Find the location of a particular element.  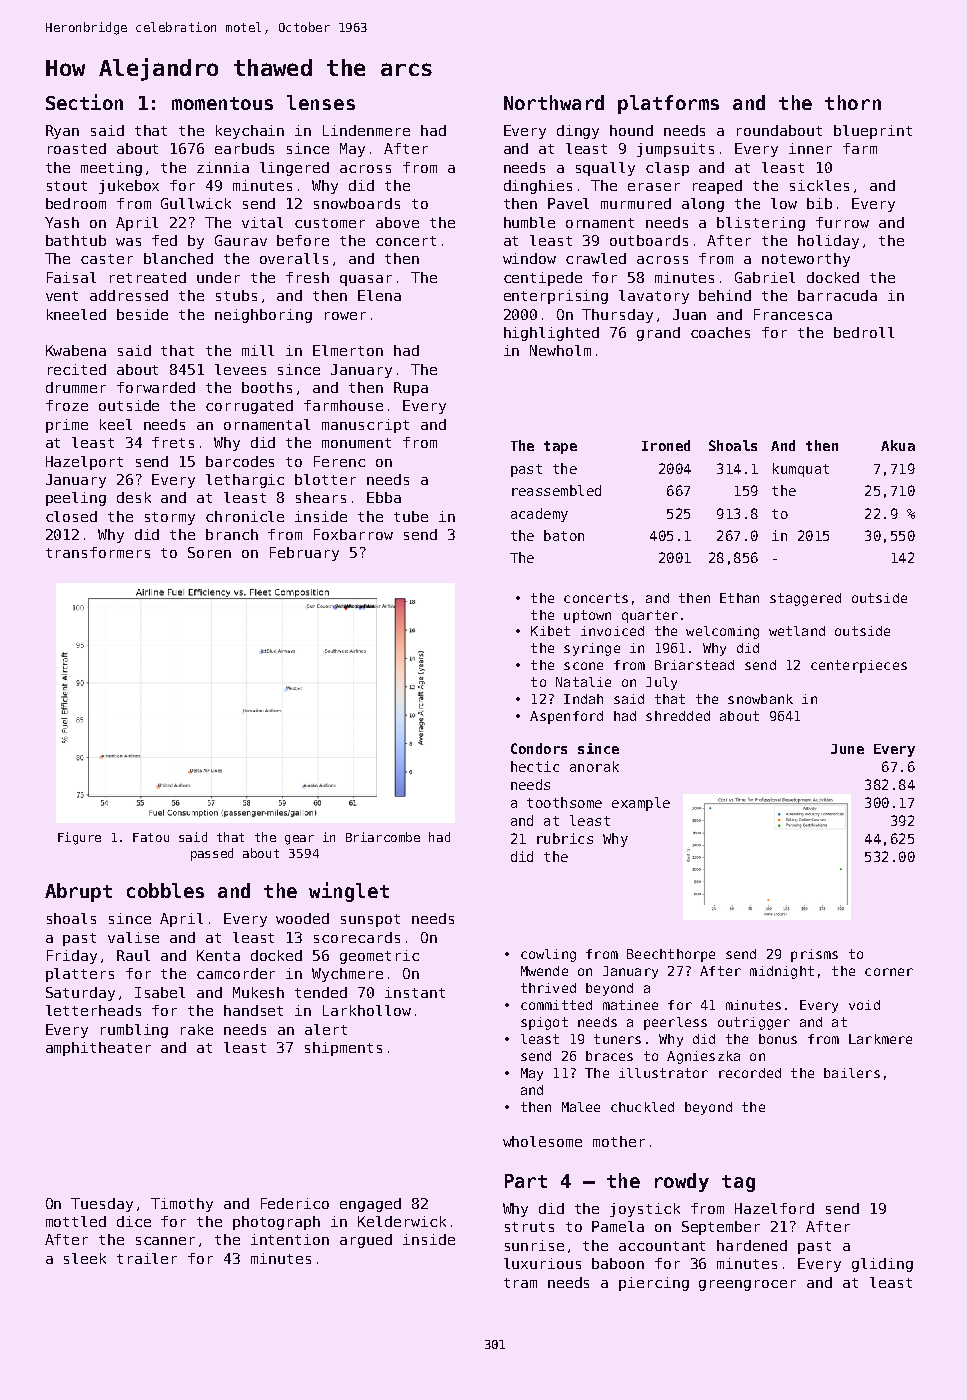

peeling is located at coordinates (76, 499).
